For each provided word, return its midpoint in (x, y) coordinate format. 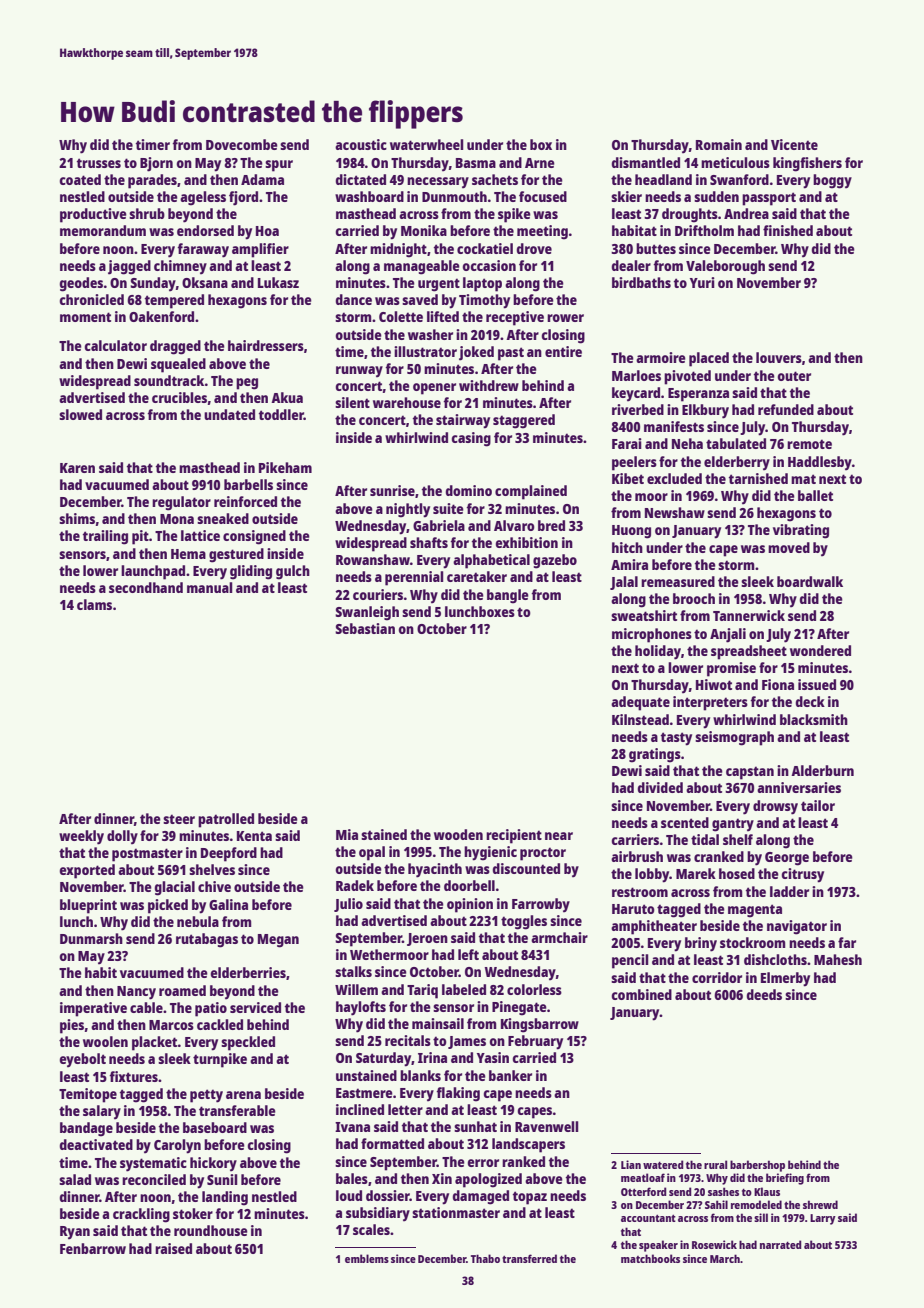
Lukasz (278, 282)
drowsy (775, 807)
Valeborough (725, 267)
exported (87, 871)
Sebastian (365, 628)
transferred (529, 1258)
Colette (401, 316)
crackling (141, 1215)
